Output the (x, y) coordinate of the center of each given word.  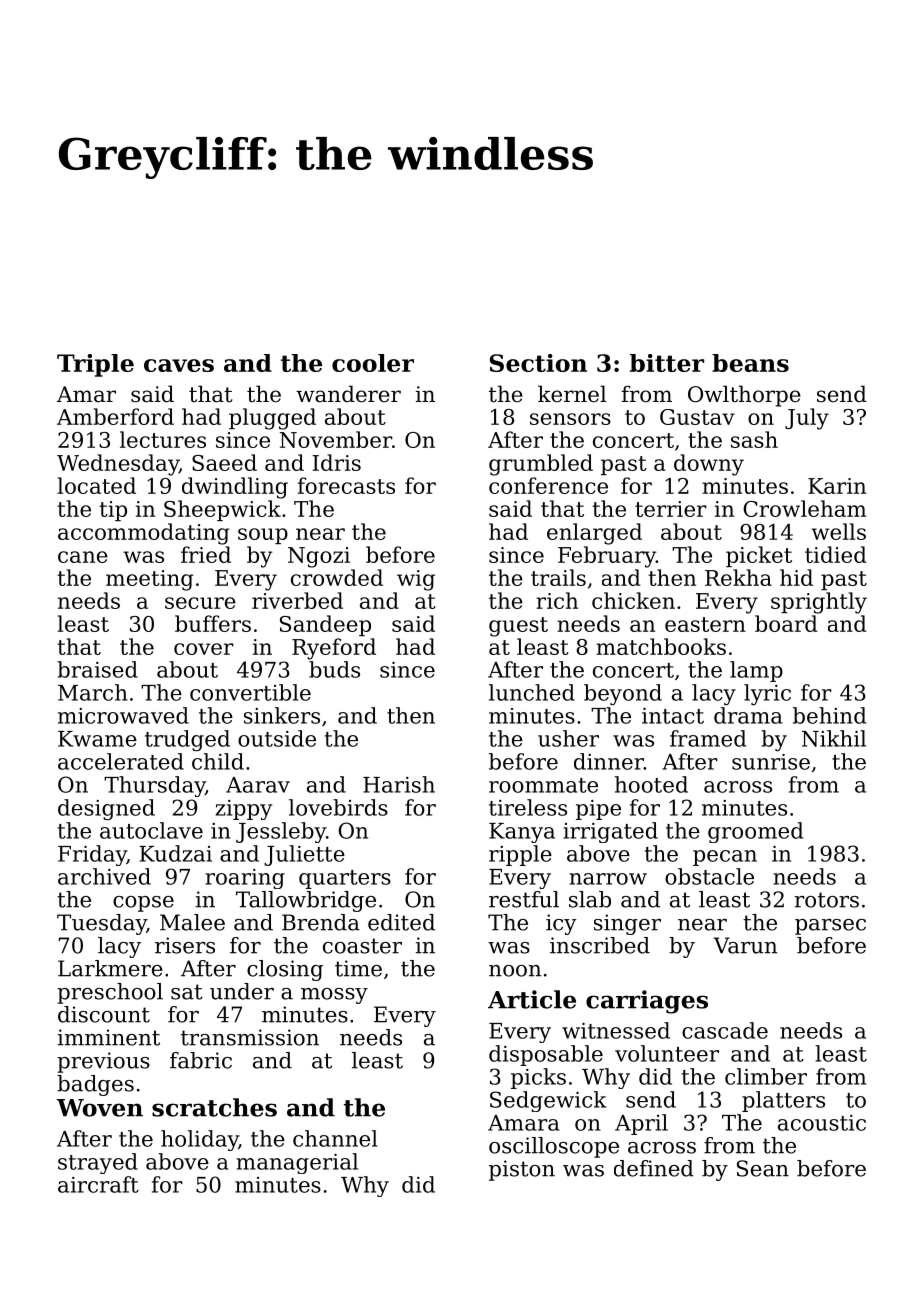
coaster (362, 946)
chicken (633, 600)
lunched (532, 692)
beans (750, 363)
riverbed (297, 600)
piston (522, 1170)
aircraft (98, 1184)
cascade (725, 1030)
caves (179, 365)
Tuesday (102, 924)
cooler (373, 363)
